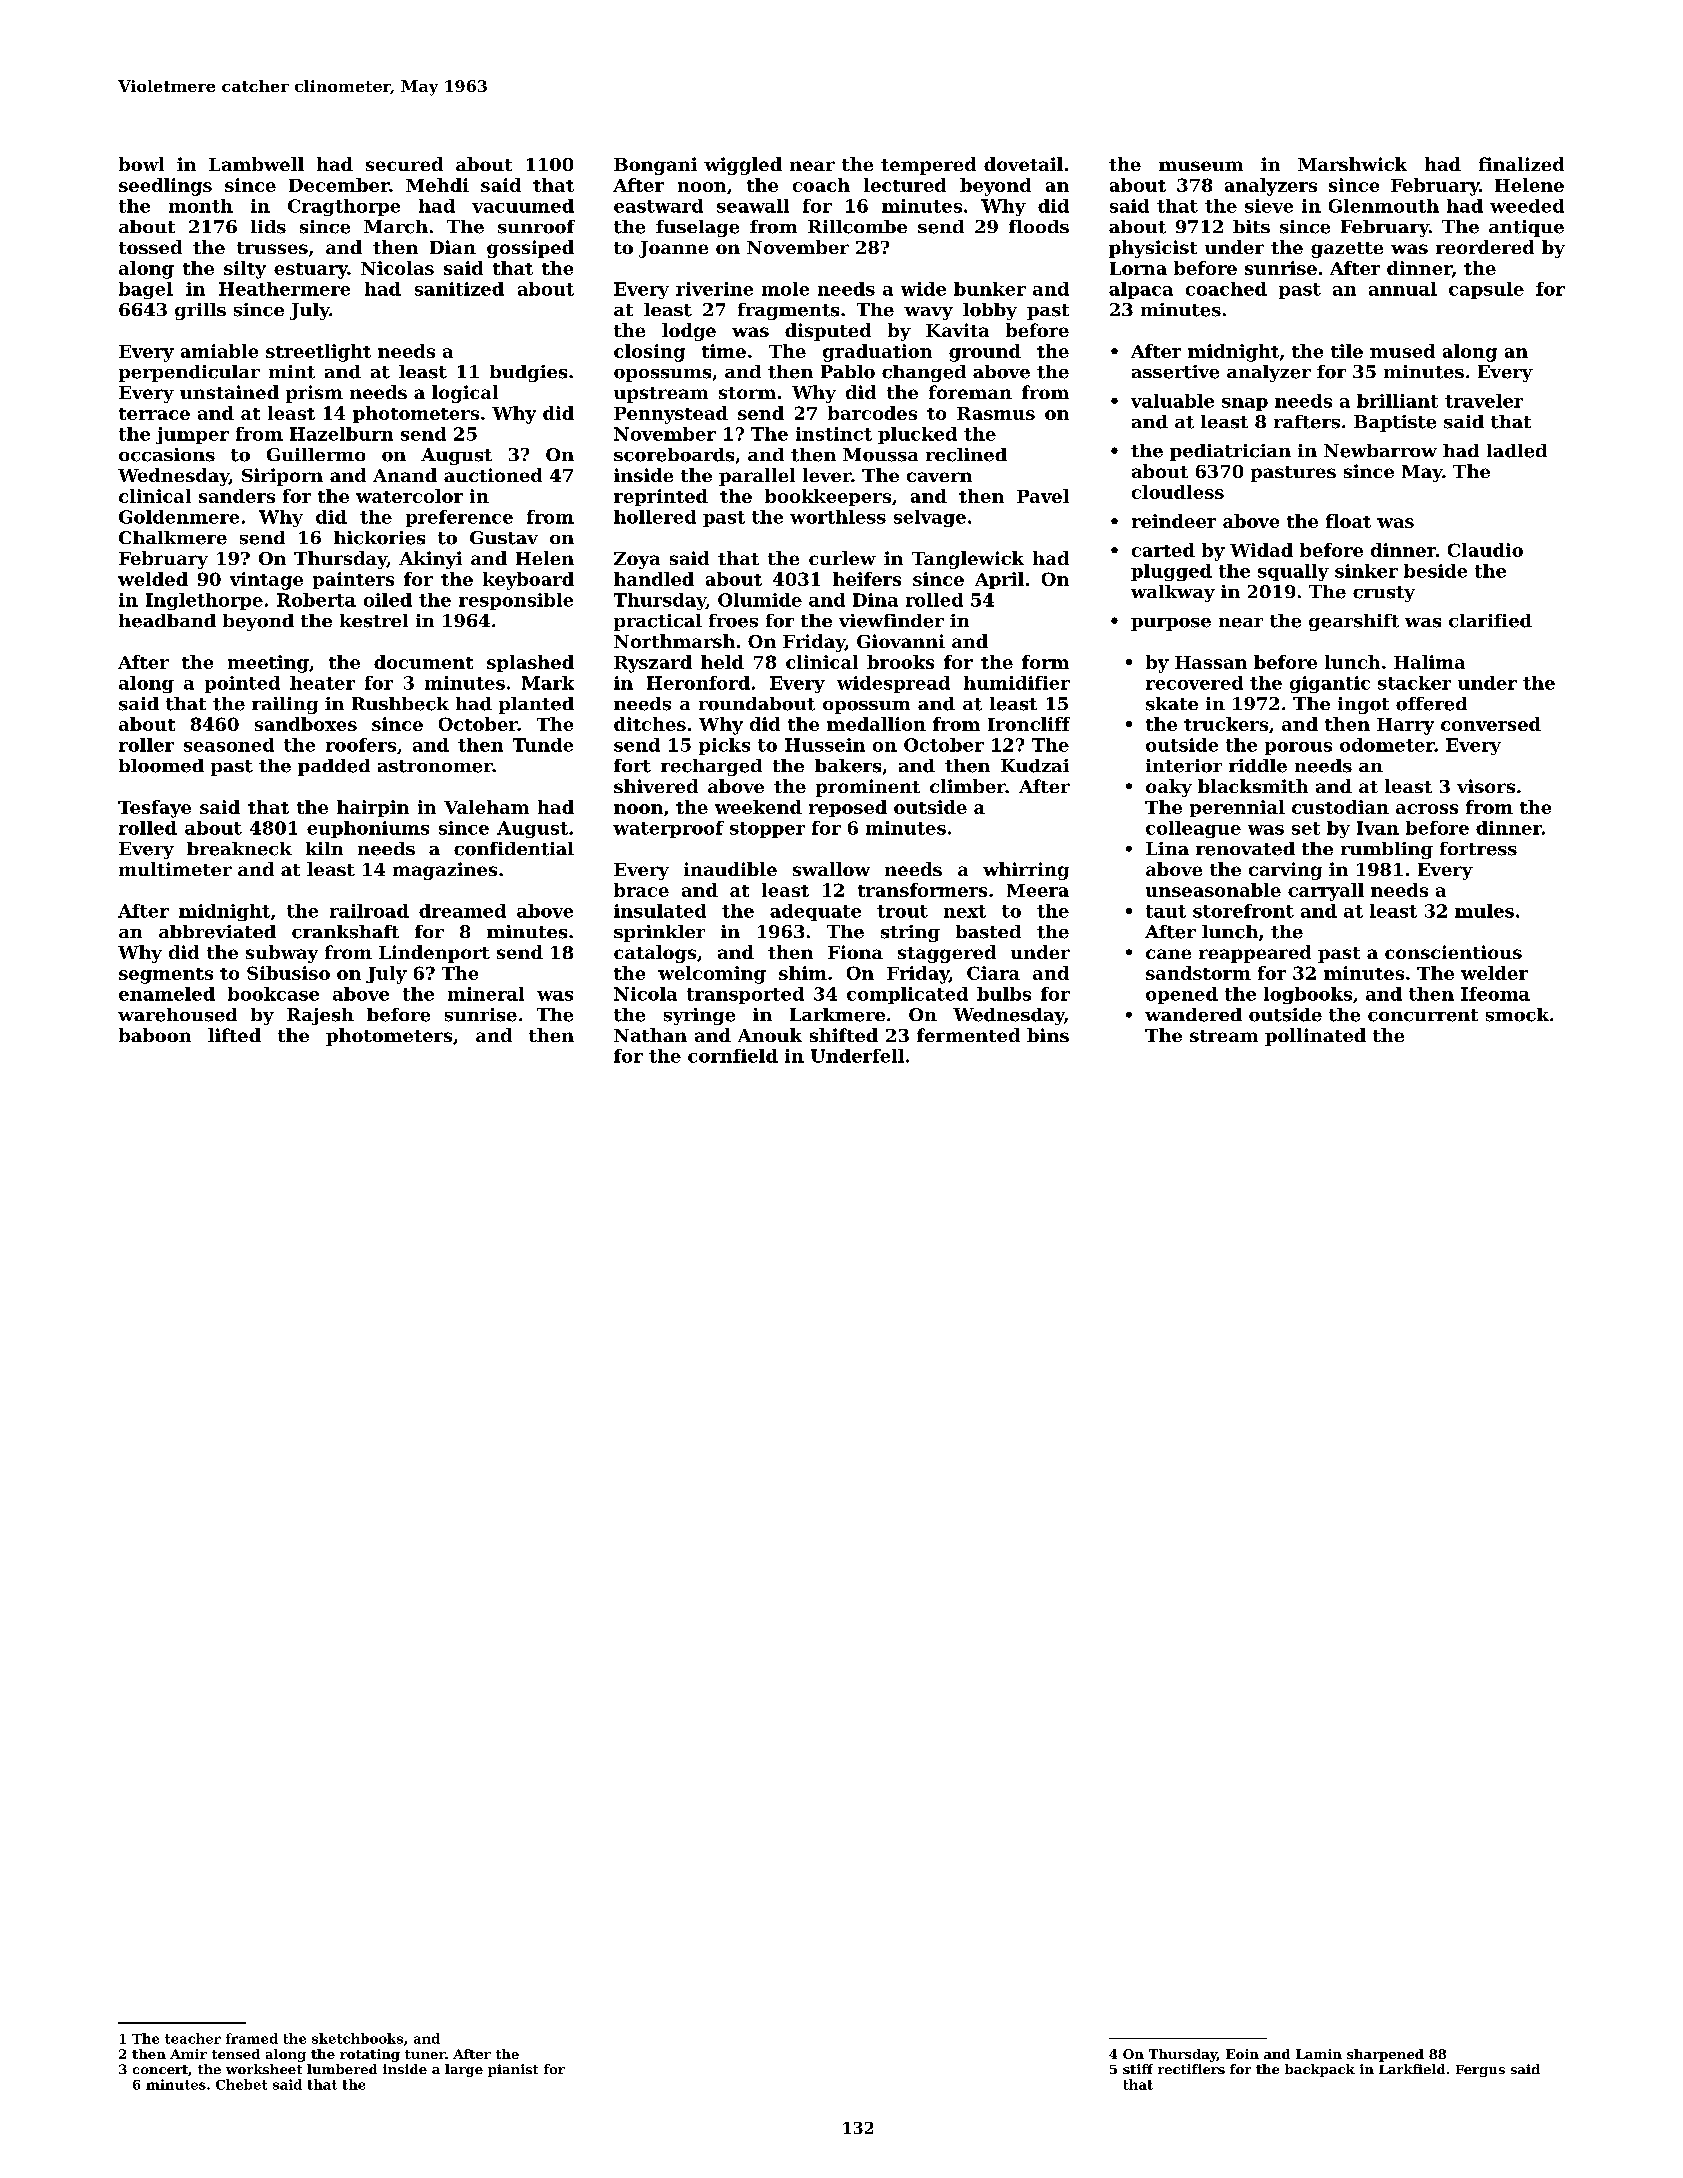 This image has width=1683, height=2178. Describe the element at coordinates (1320, 2070) in the image. I see `backpack` at that location.
